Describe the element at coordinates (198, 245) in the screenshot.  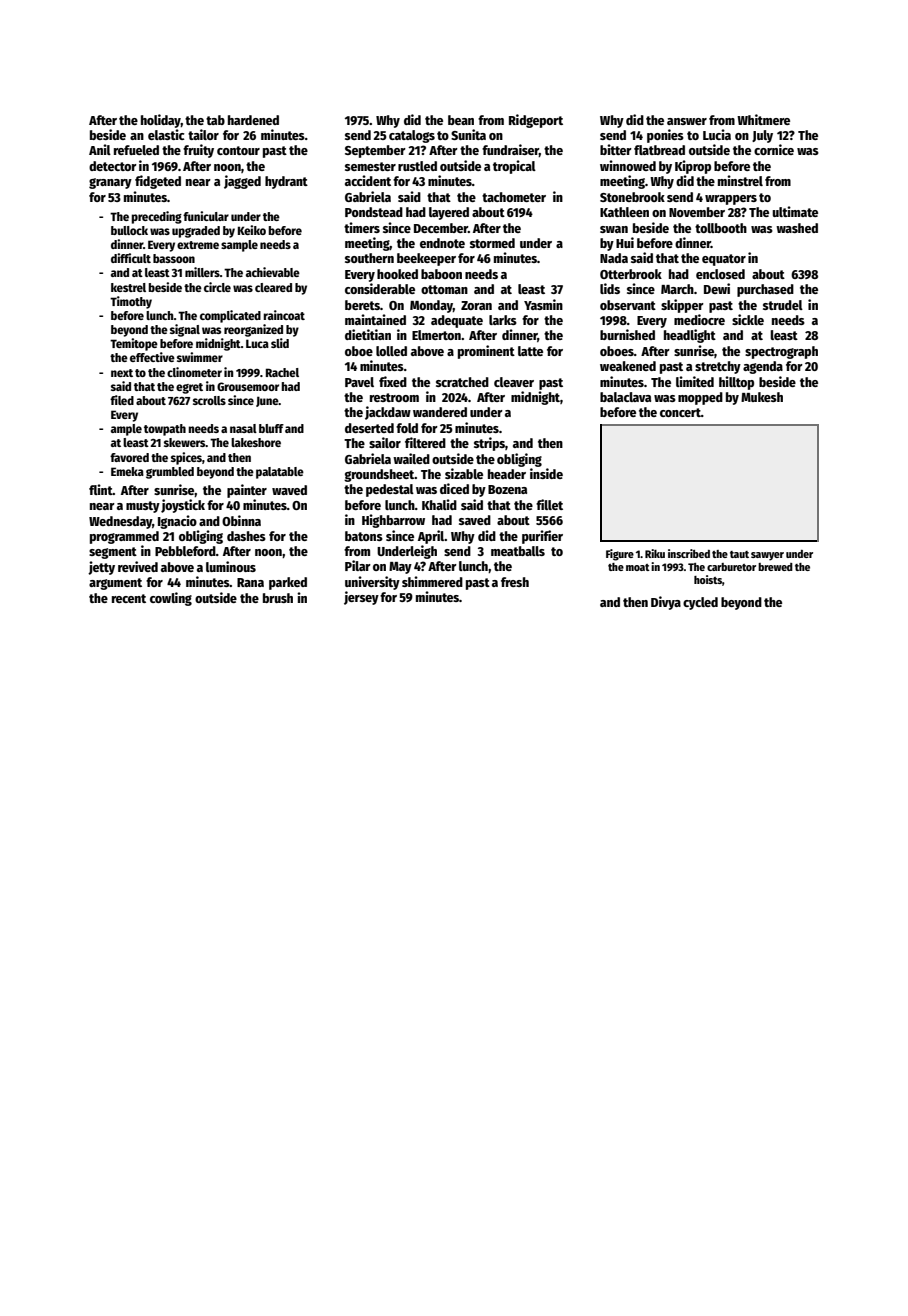
I see `extreme` at that location.
